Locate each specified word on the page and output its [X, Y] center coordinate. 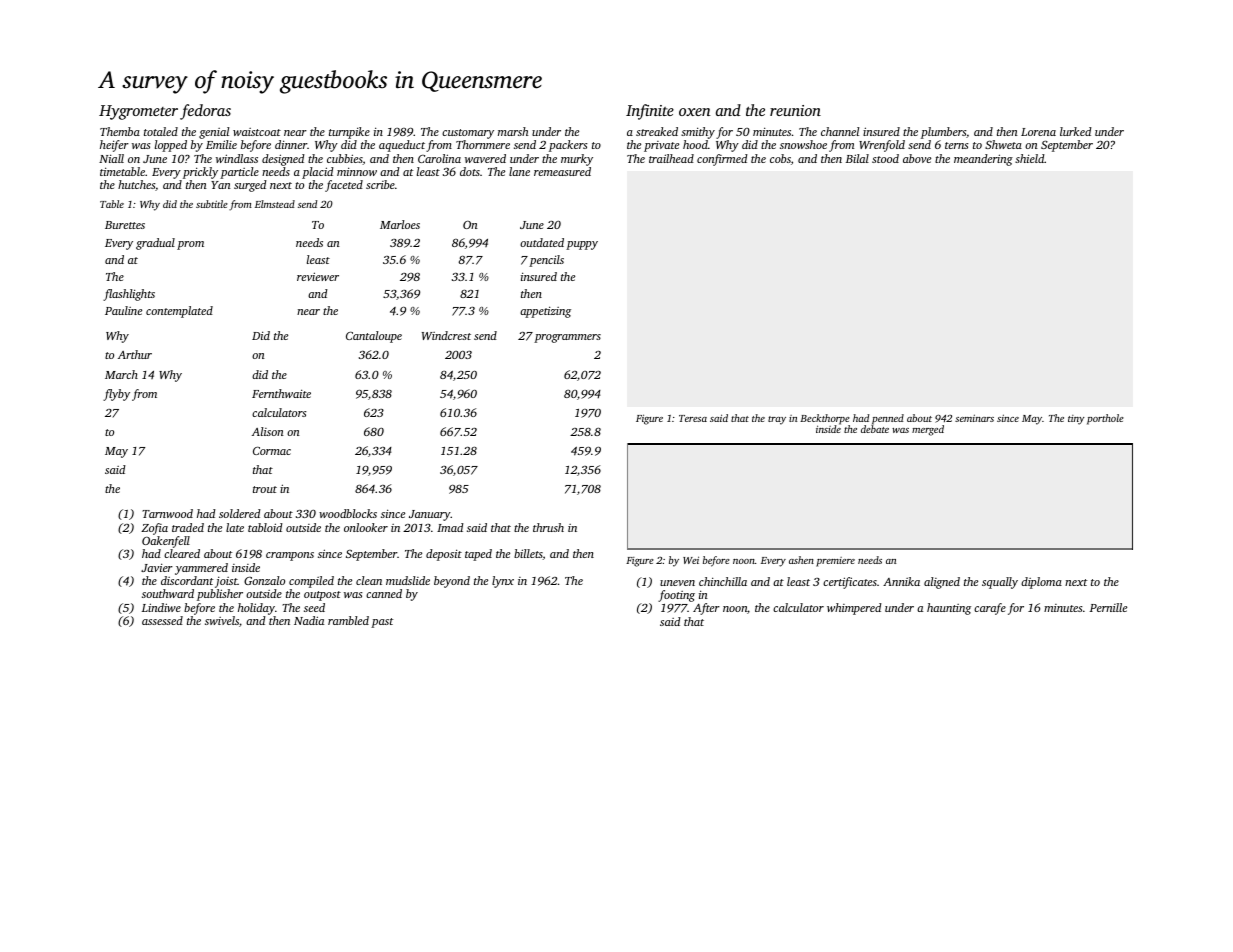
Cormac [272, 451]
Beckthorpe [825, 419]
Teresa [693, 418]
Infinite [650, 112]
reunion [795, 110]
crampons [290, 556]
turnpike [349, 133]
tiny [1076, 420]
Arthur [135, 354]
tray [777, 420]
